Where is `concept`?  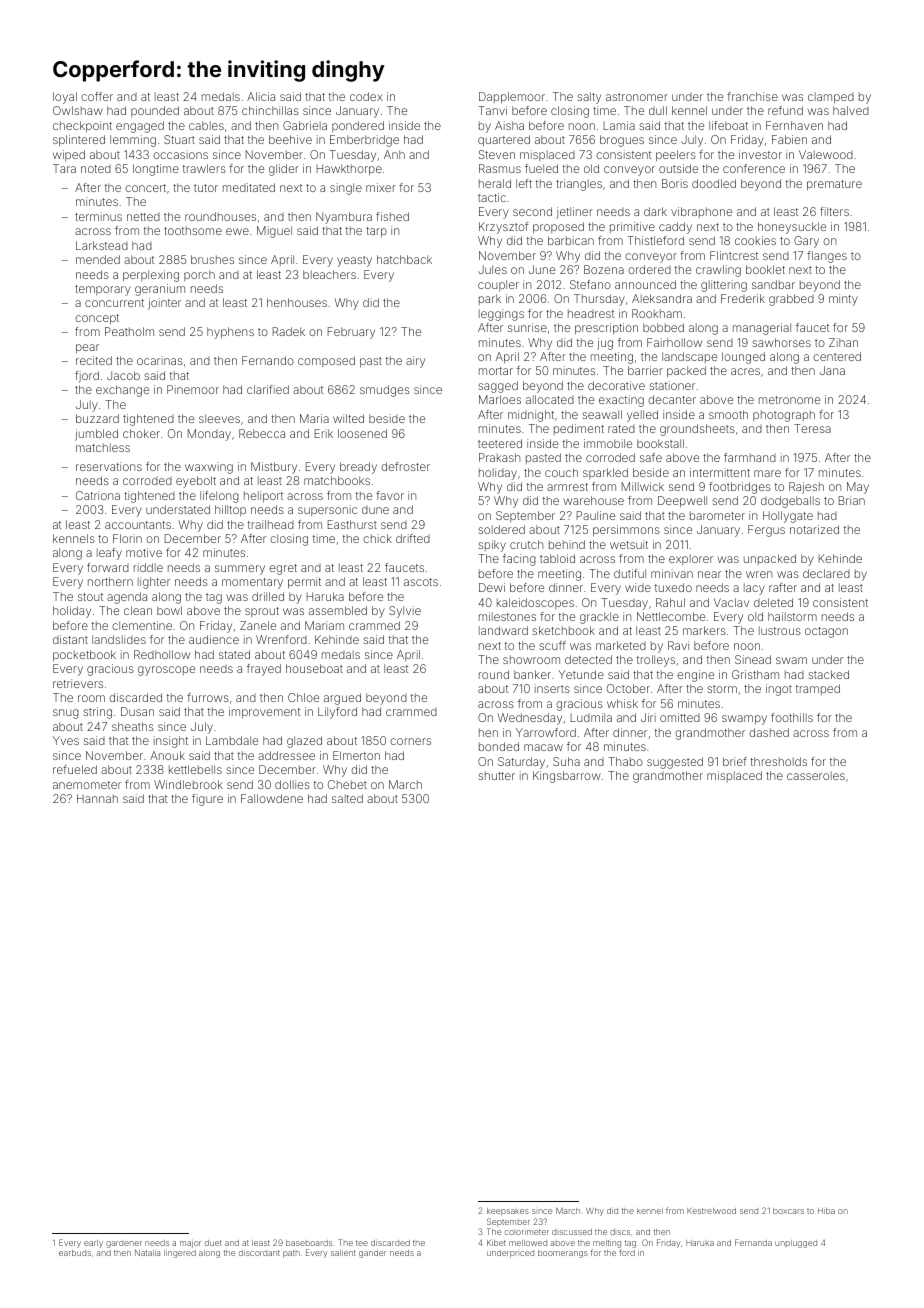 concept is located at coordinates (97, 319).
